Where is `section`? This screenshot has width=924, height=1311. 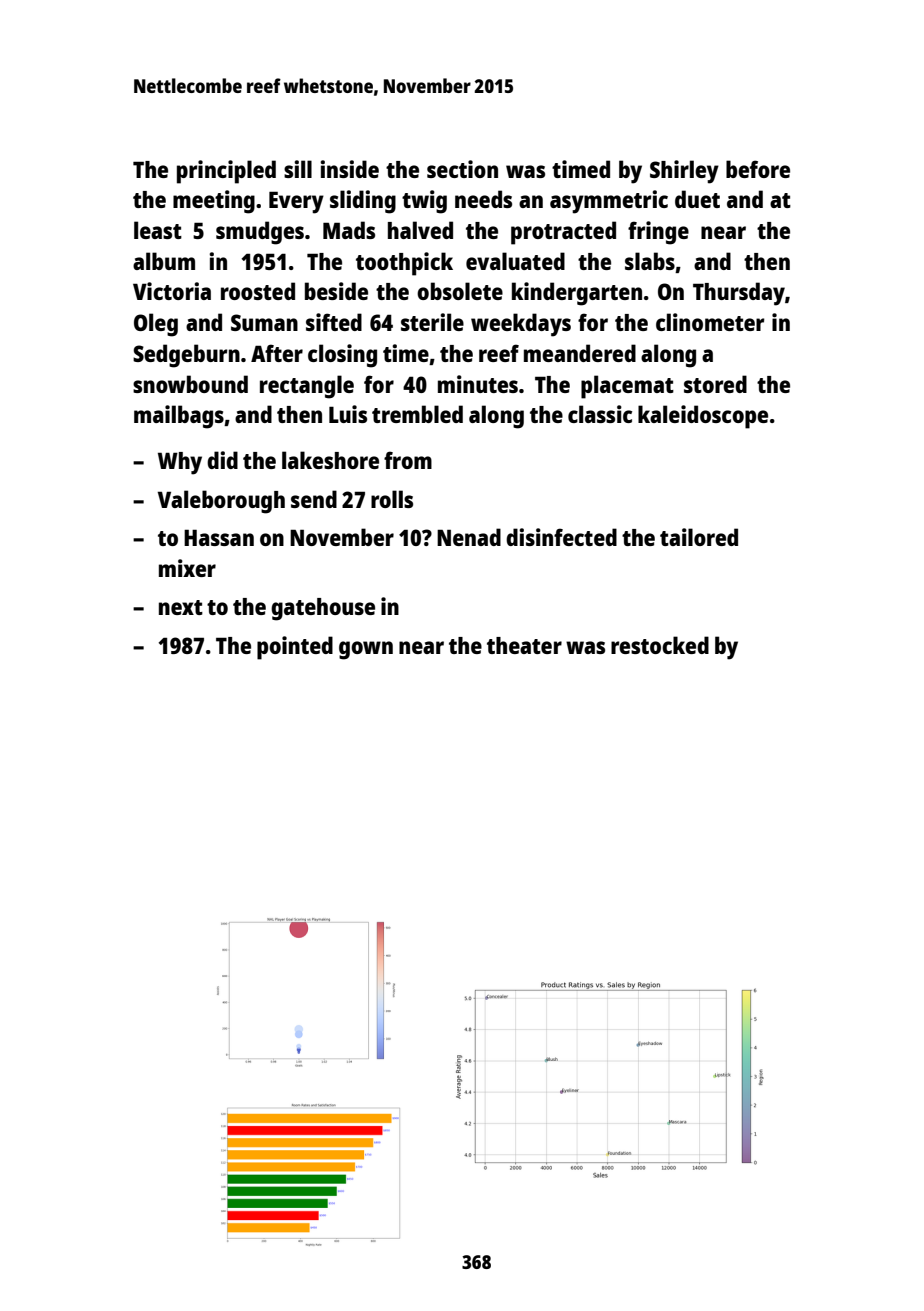 section is located at coordinates (462, 169).
